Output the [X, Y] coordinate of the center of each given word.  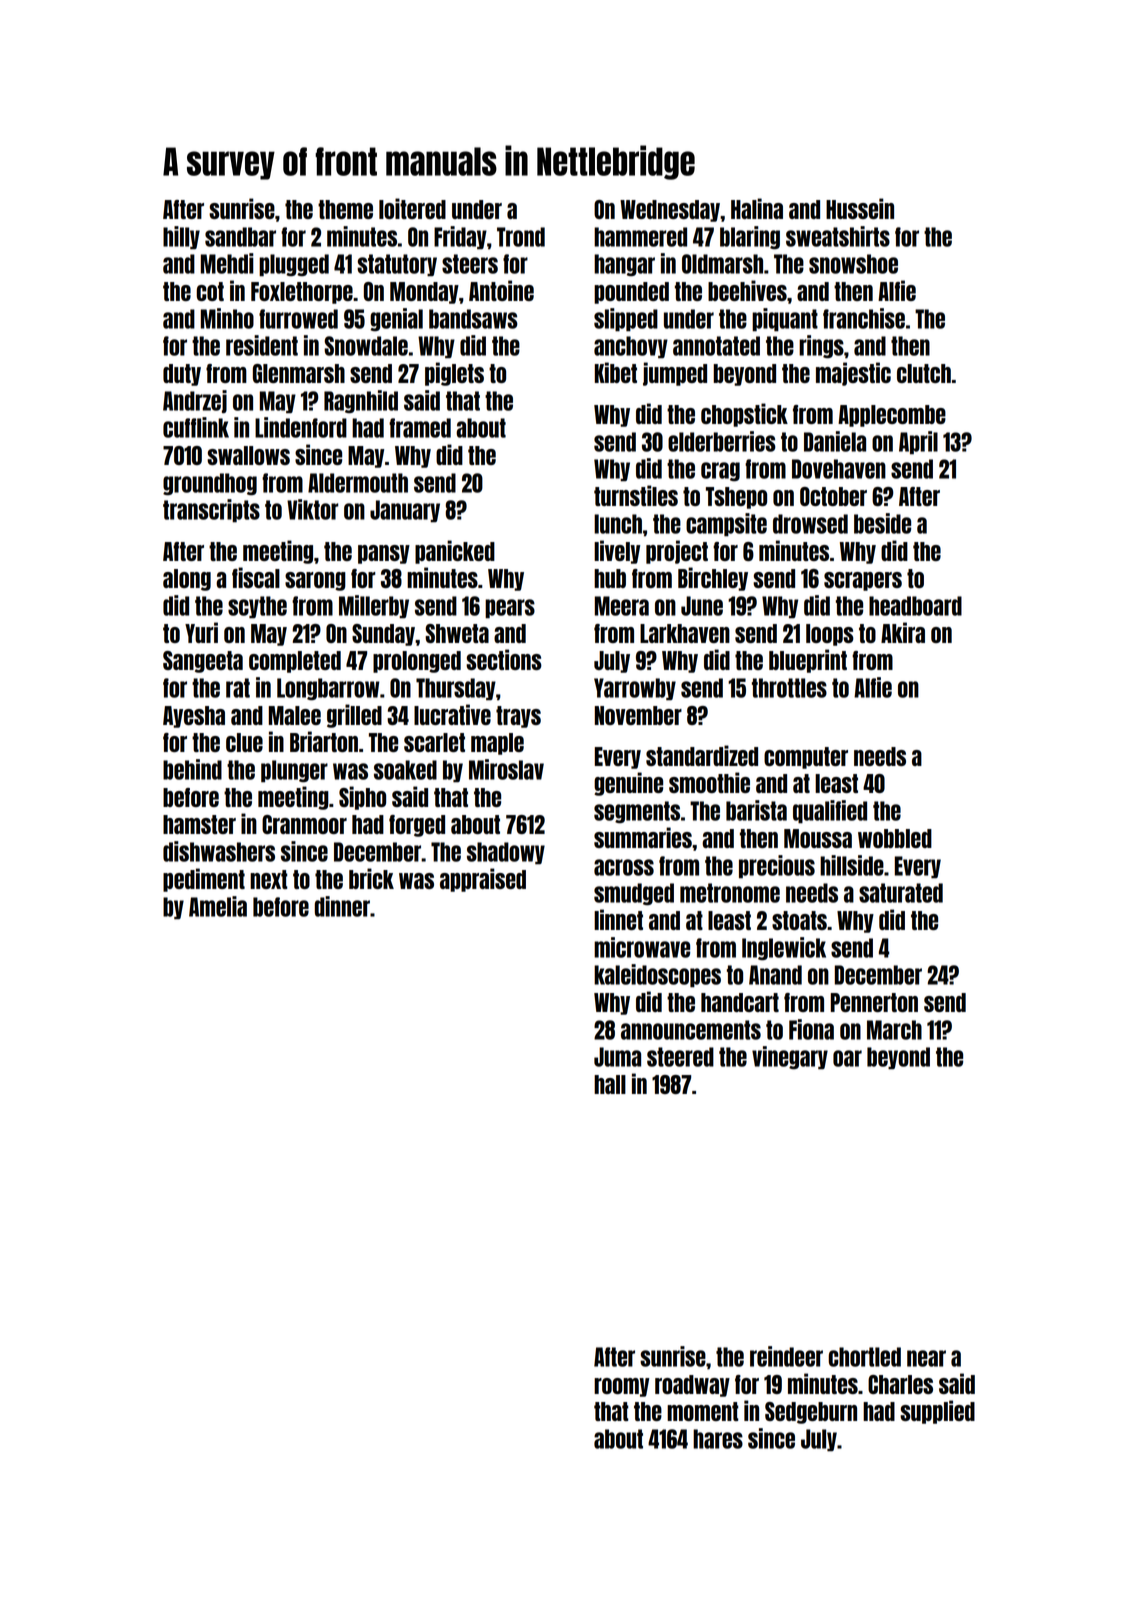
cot [210, 291]
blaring [750, 238]
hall [610, 1084]
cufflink [196, 427]
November [638, 715]
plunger [294, 771]
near [926, 1358]
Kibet [616, 372]
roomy [621, 1387]
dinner [342, 906]
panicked [455, 552]
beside [882, 523]
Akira [903, 632]
